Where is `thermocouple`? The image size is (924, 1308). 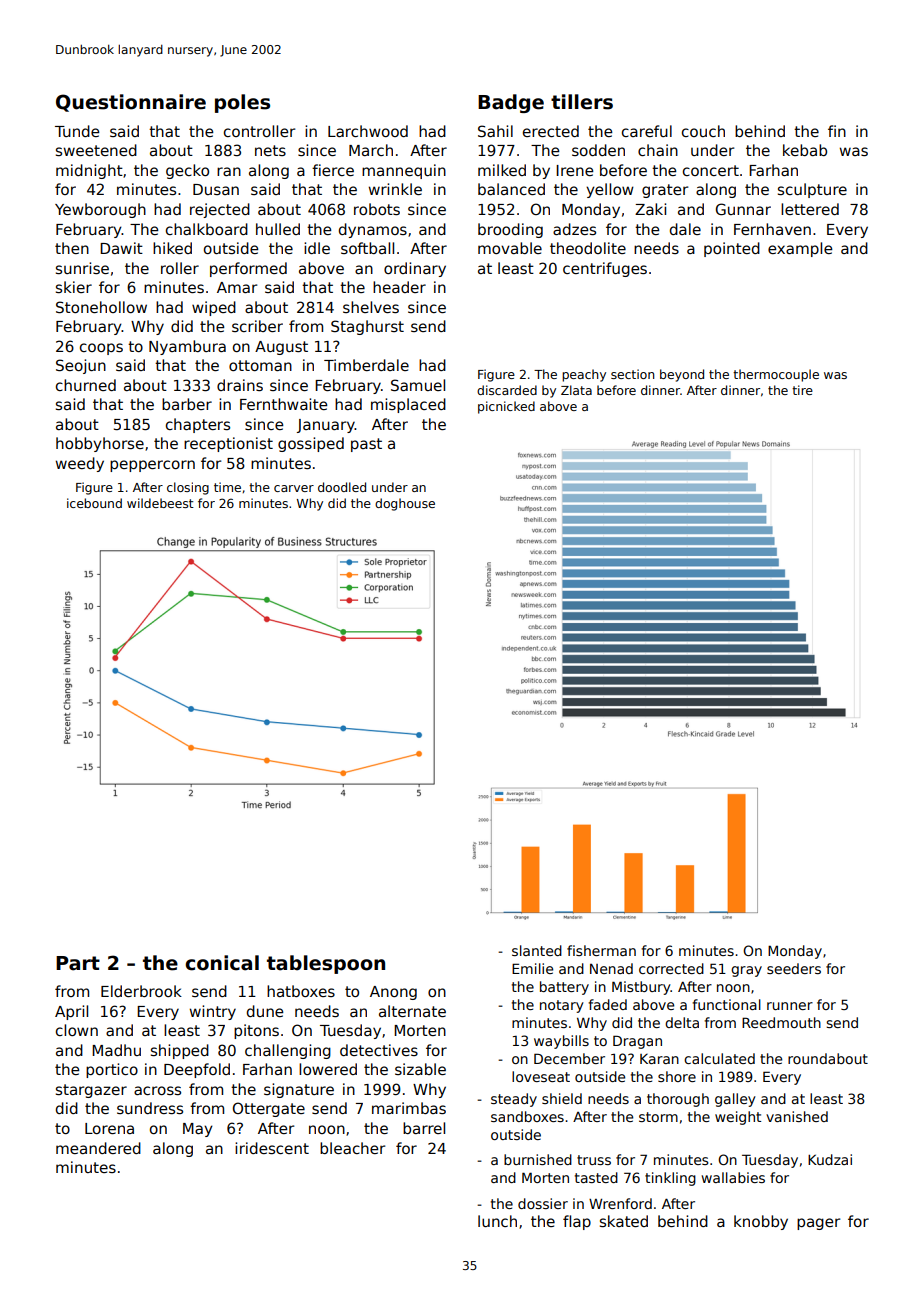
thermocouple is located at coordinates (776, 375).
